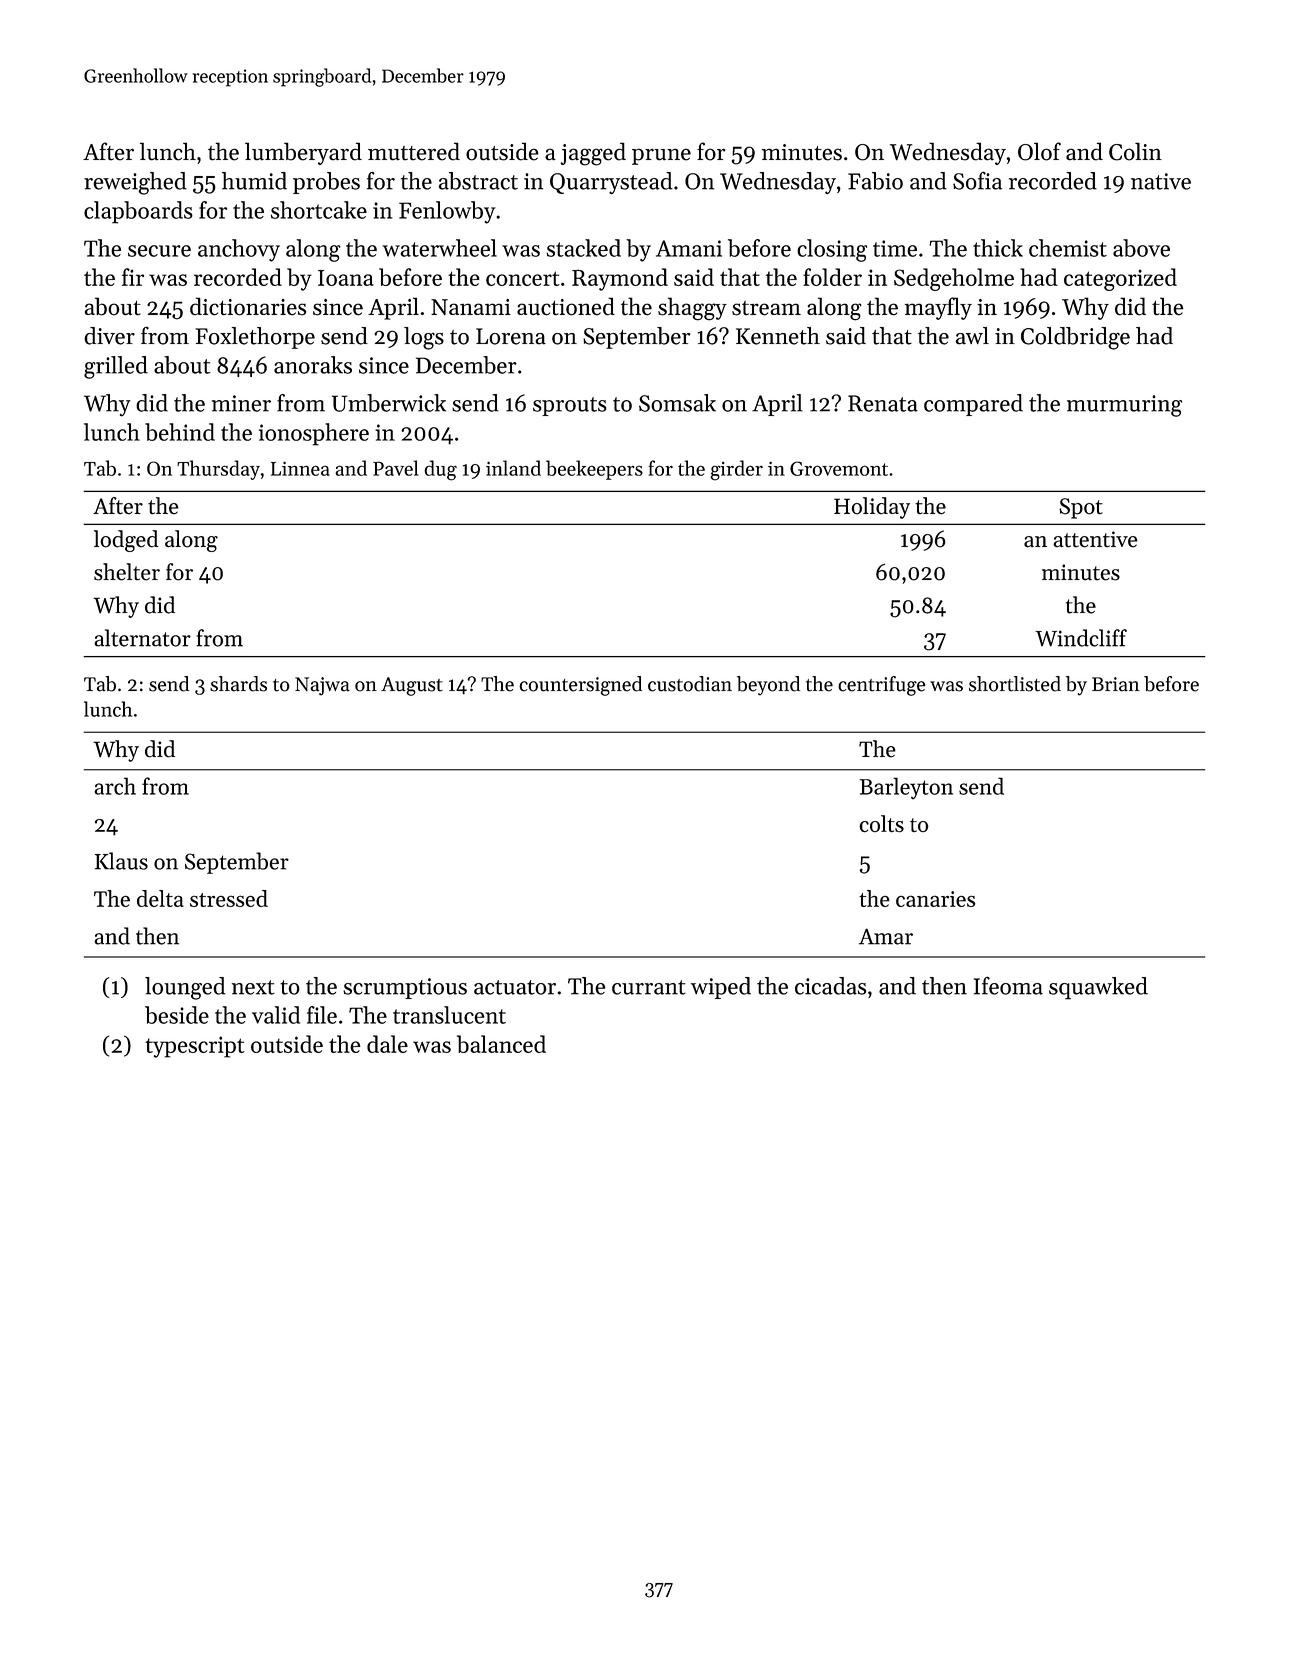  What do you see at coordinates (1135, 151) in the document?
I see `Colin` at bounding box center [1135, 151].
